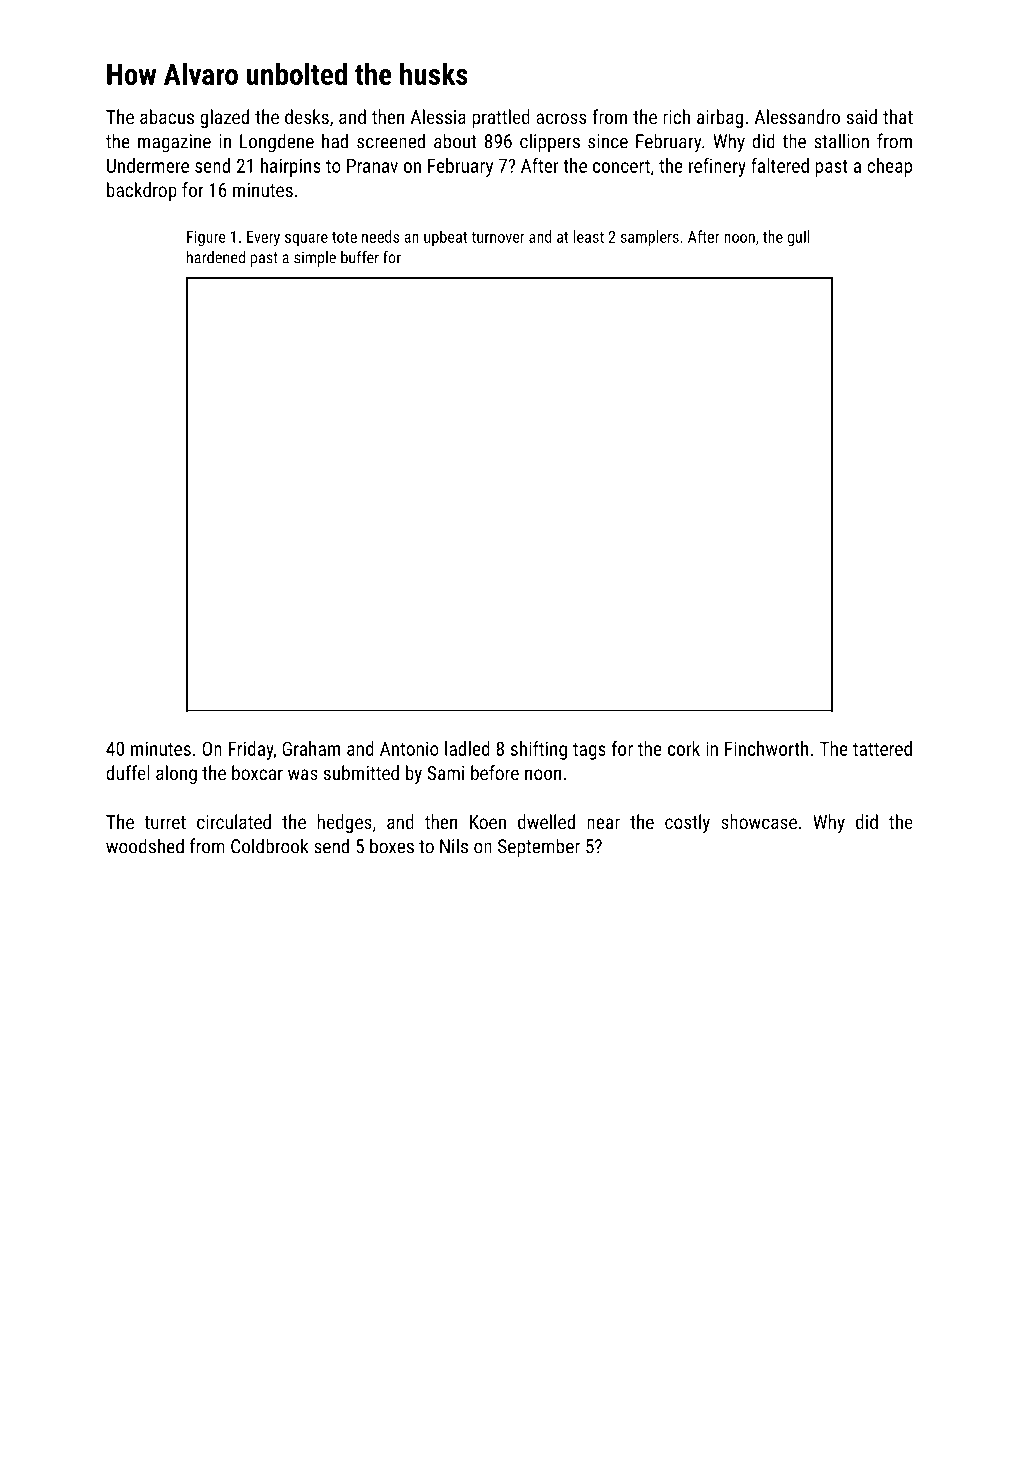 Image resolution: width=1019 pixels, height=1476 pixels. I want to click on tattered, so click(882, 748).
